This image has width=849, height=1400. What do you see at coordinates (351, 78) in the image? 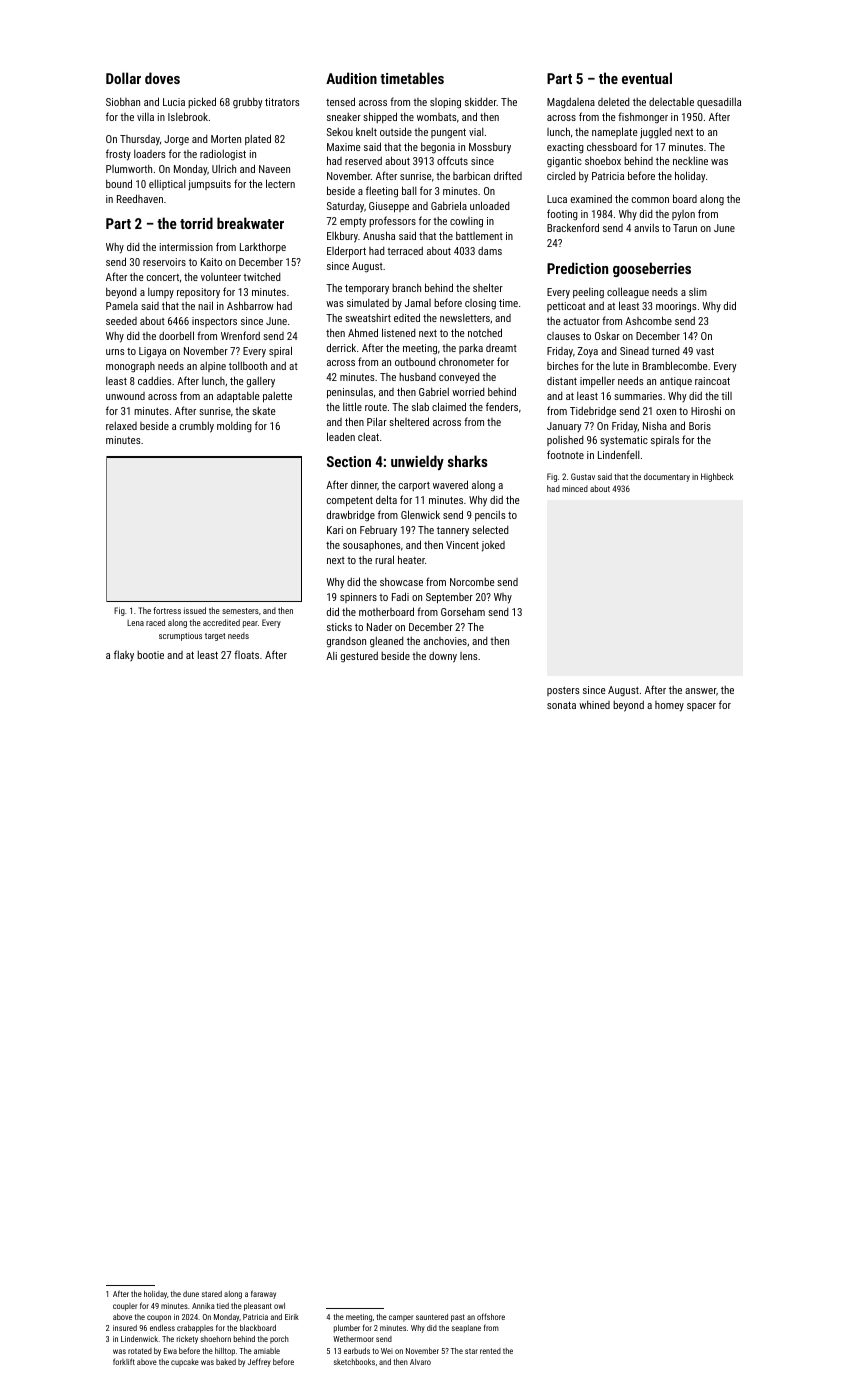
I see `Audition` at bounding box center [351, 78].
